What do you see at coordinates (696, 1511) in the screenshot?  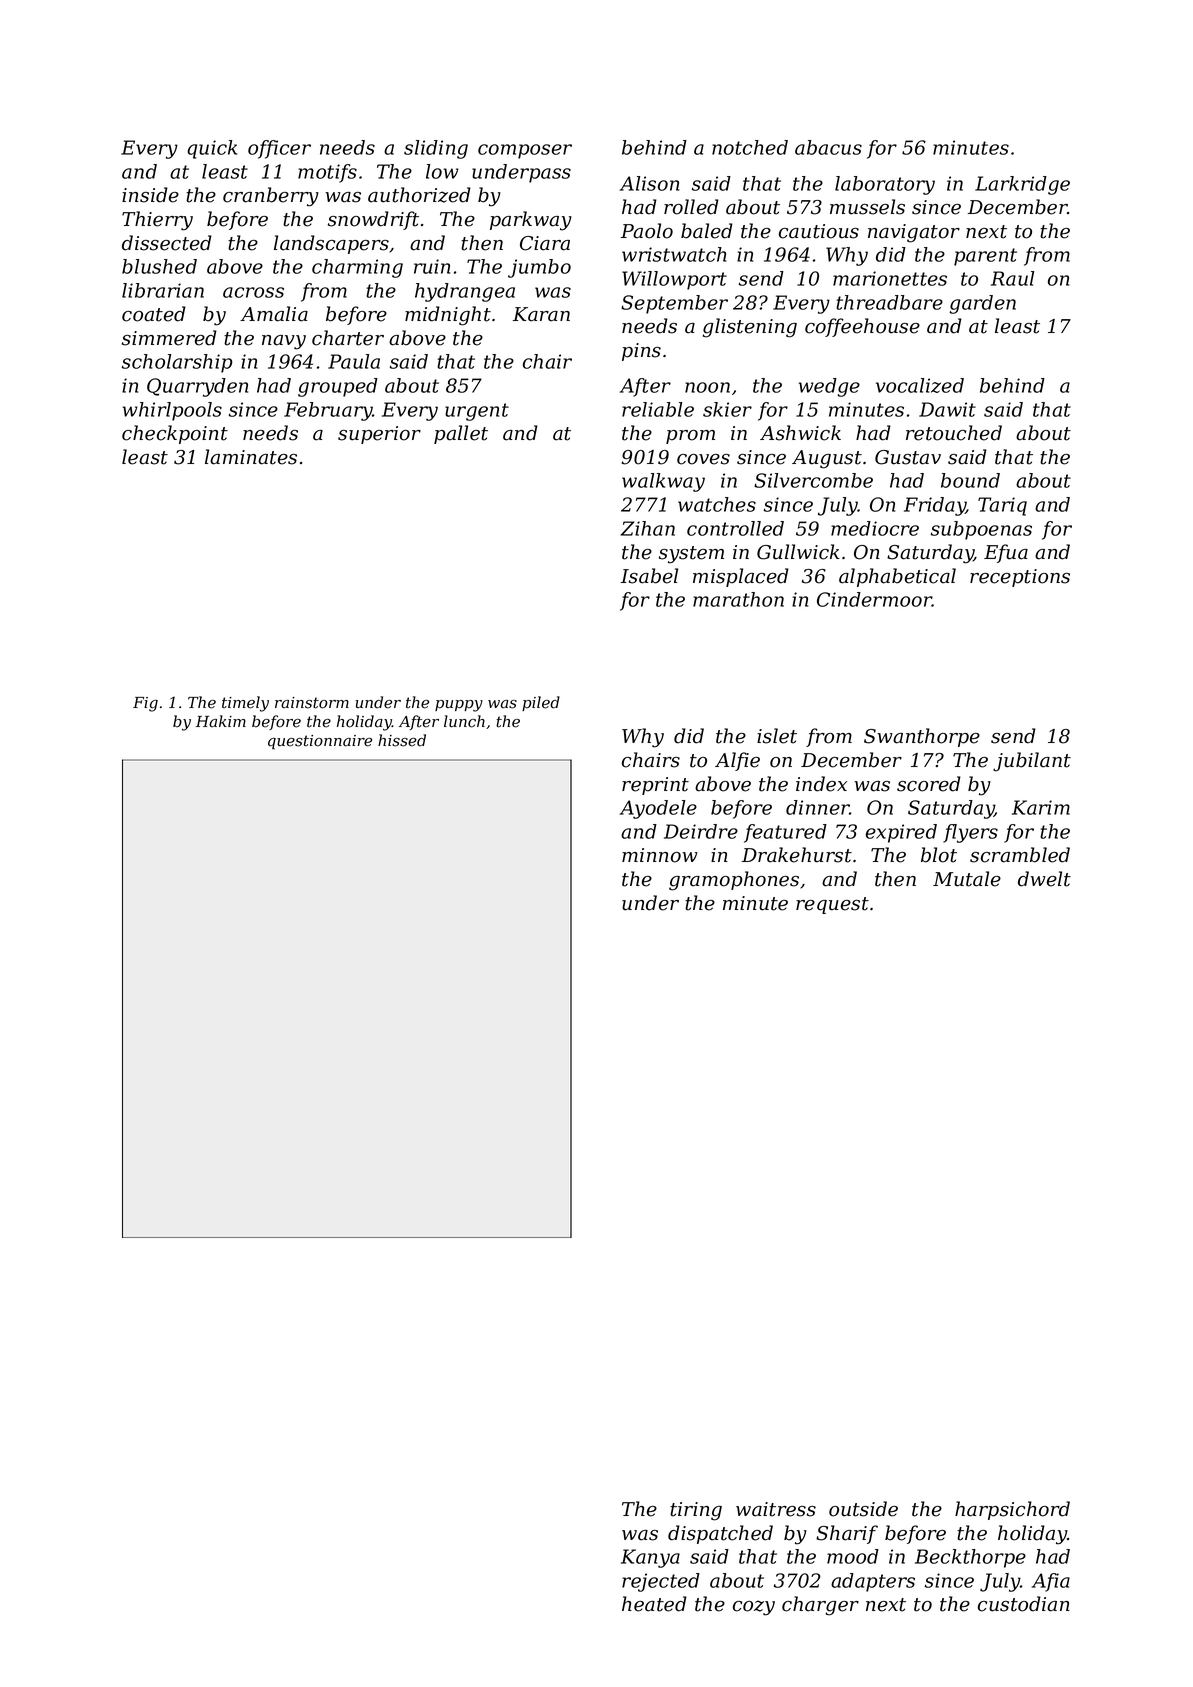 I see `tiring` at bounding box center [696, 1511].
